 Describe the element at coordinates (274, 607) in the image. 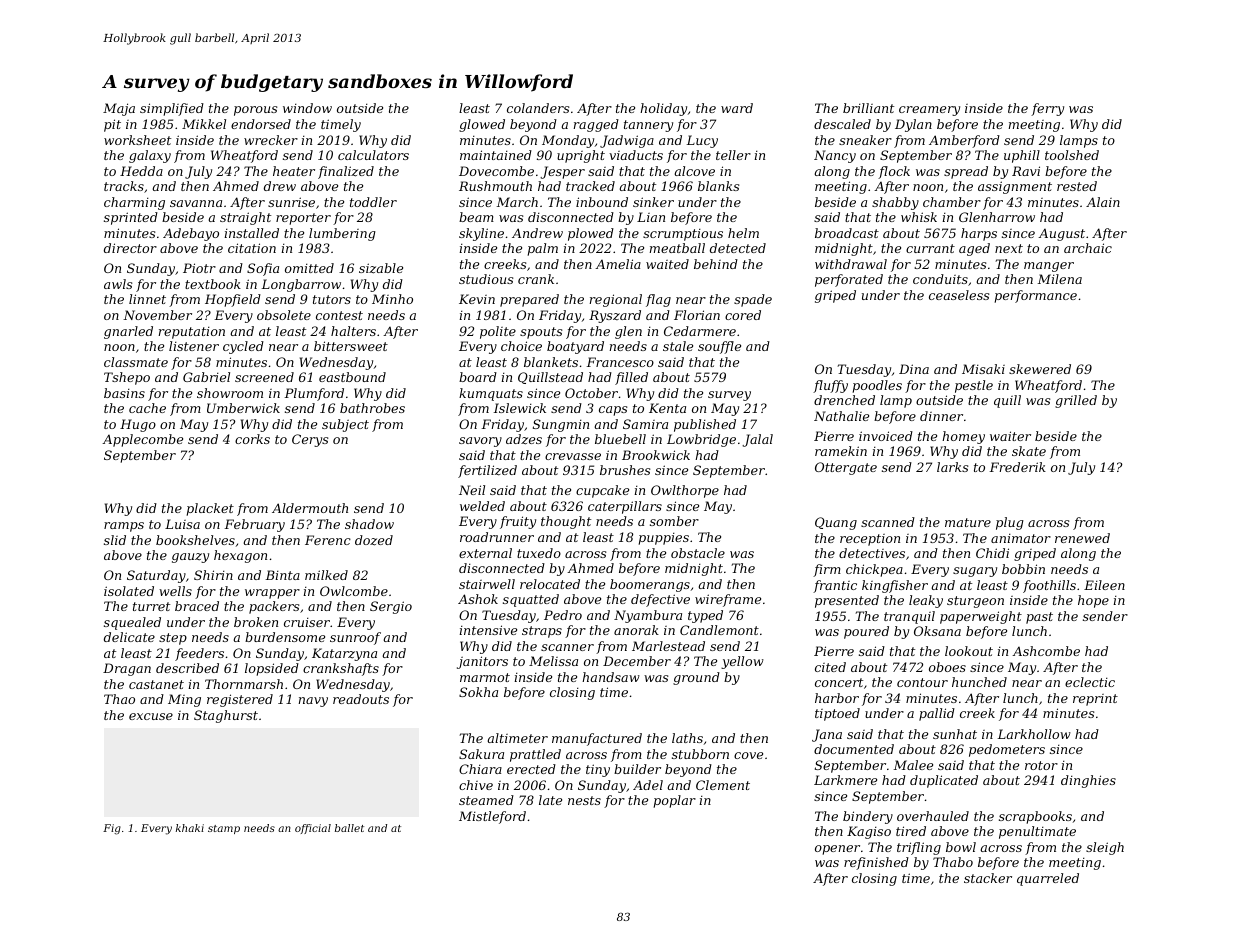

I see `packers` at that location.
